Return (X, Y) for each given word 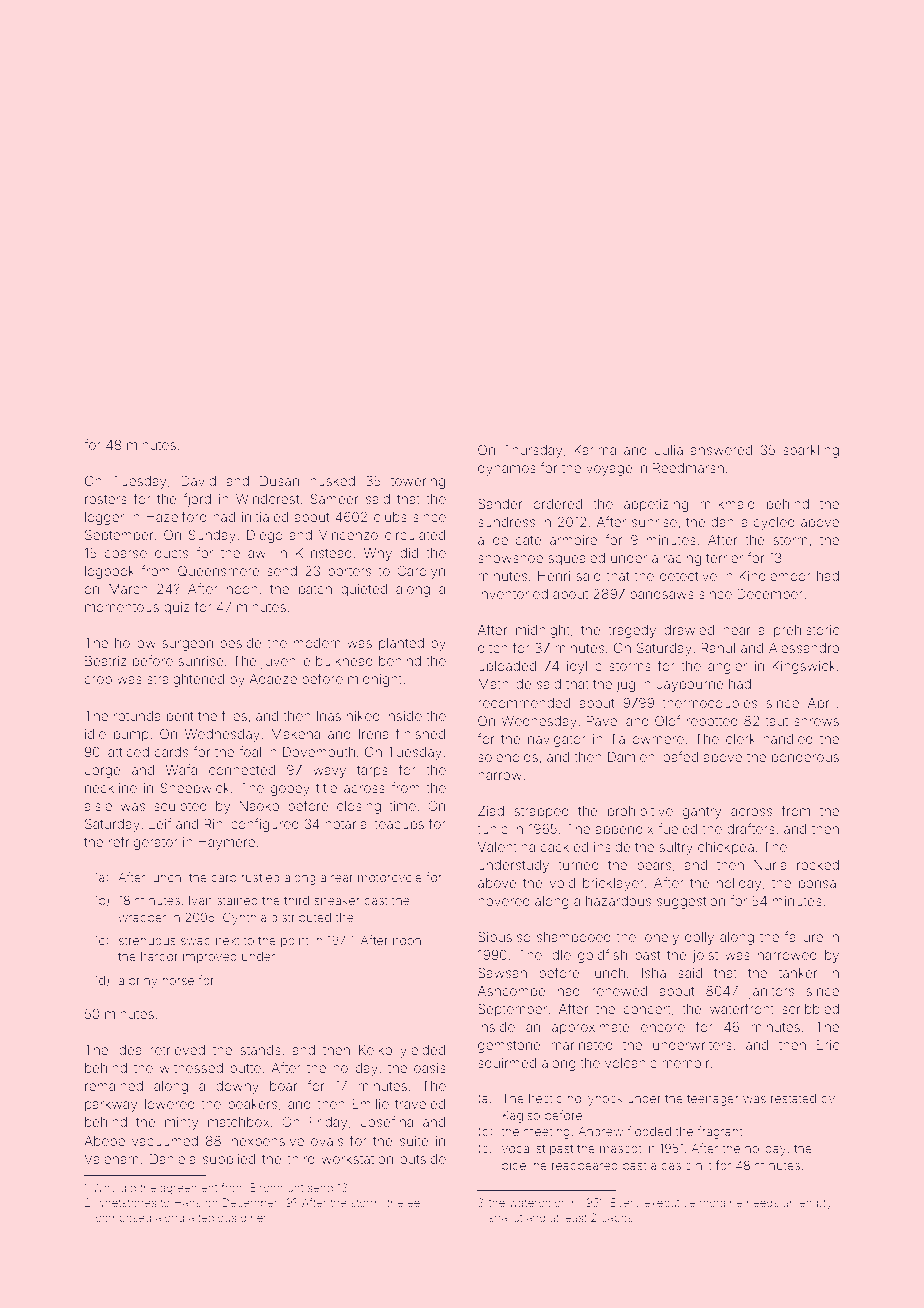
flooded (649, 1131)
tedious (217, 1217)
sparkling (811, 451)
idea (129, 1050)
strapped (541, 812)
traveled (420, 1104)
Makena (295, 734)
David (198, 481)
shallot (506, 1217)
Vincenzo (348, 535)
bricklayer (613, 884)
